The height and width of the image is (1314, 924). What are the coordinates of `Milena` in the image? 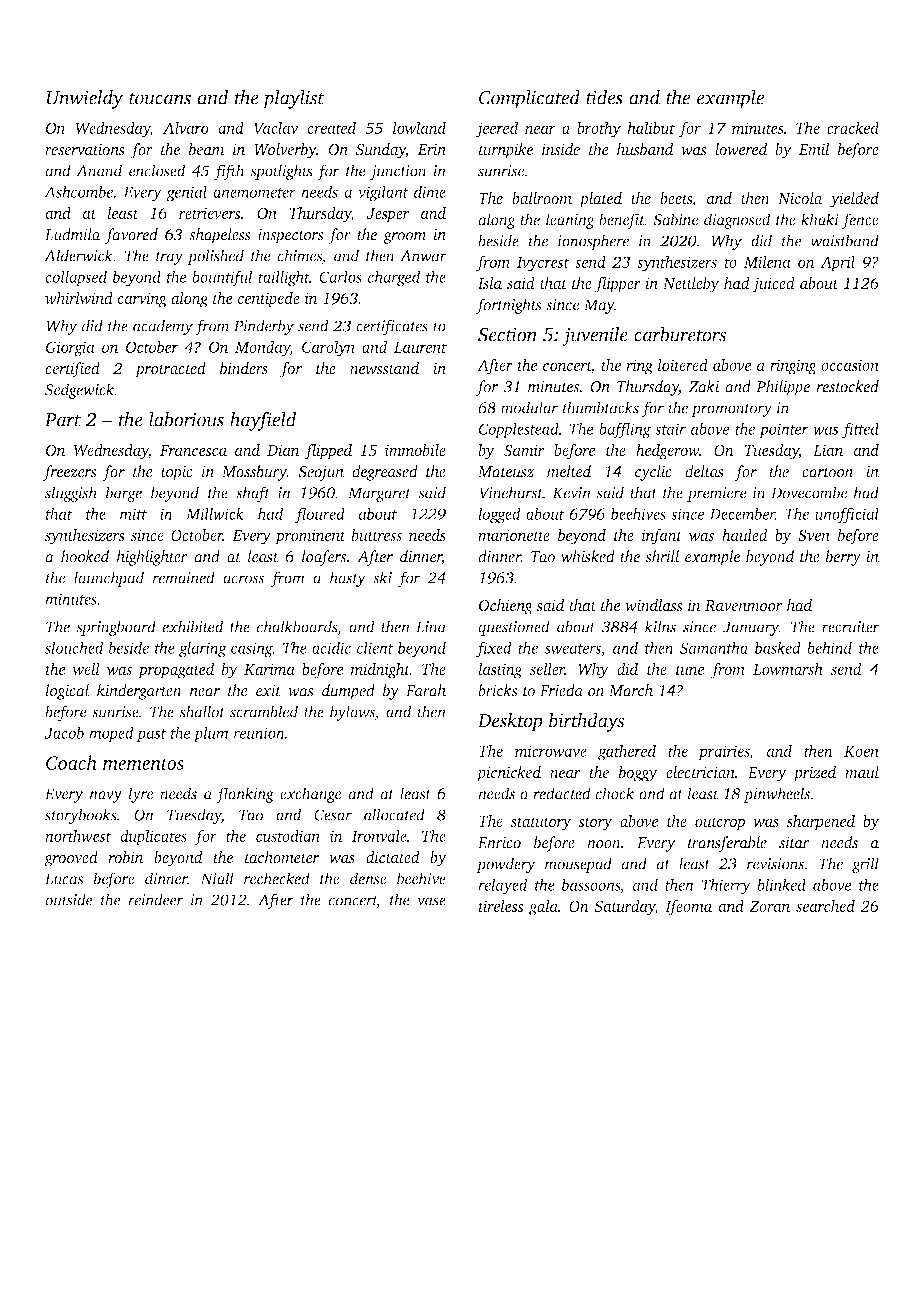 It's located at (767, 262).
